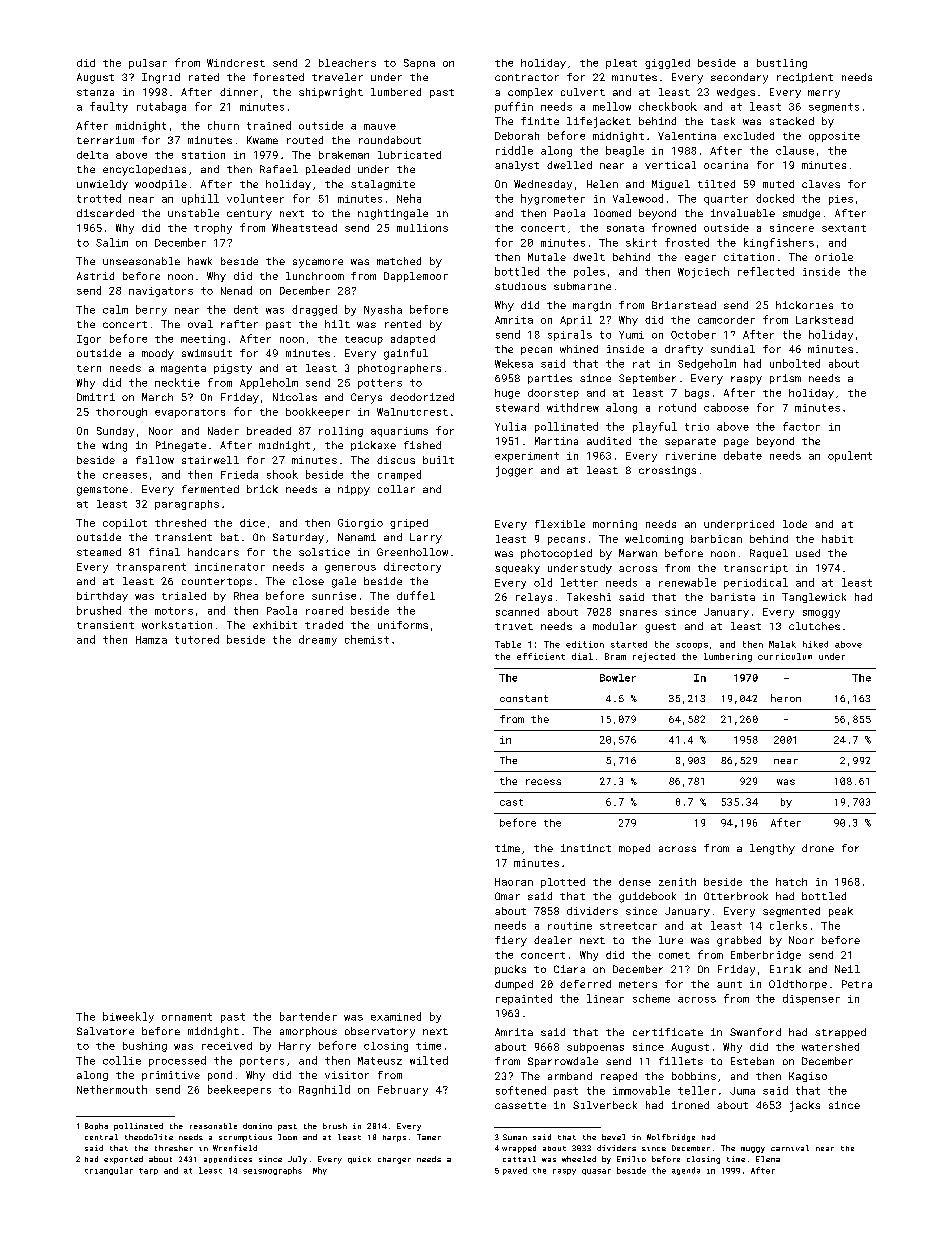  What do you see at coordinates (524, 999) in the page?
I see `repainted` at bounding box center [524, 999].
